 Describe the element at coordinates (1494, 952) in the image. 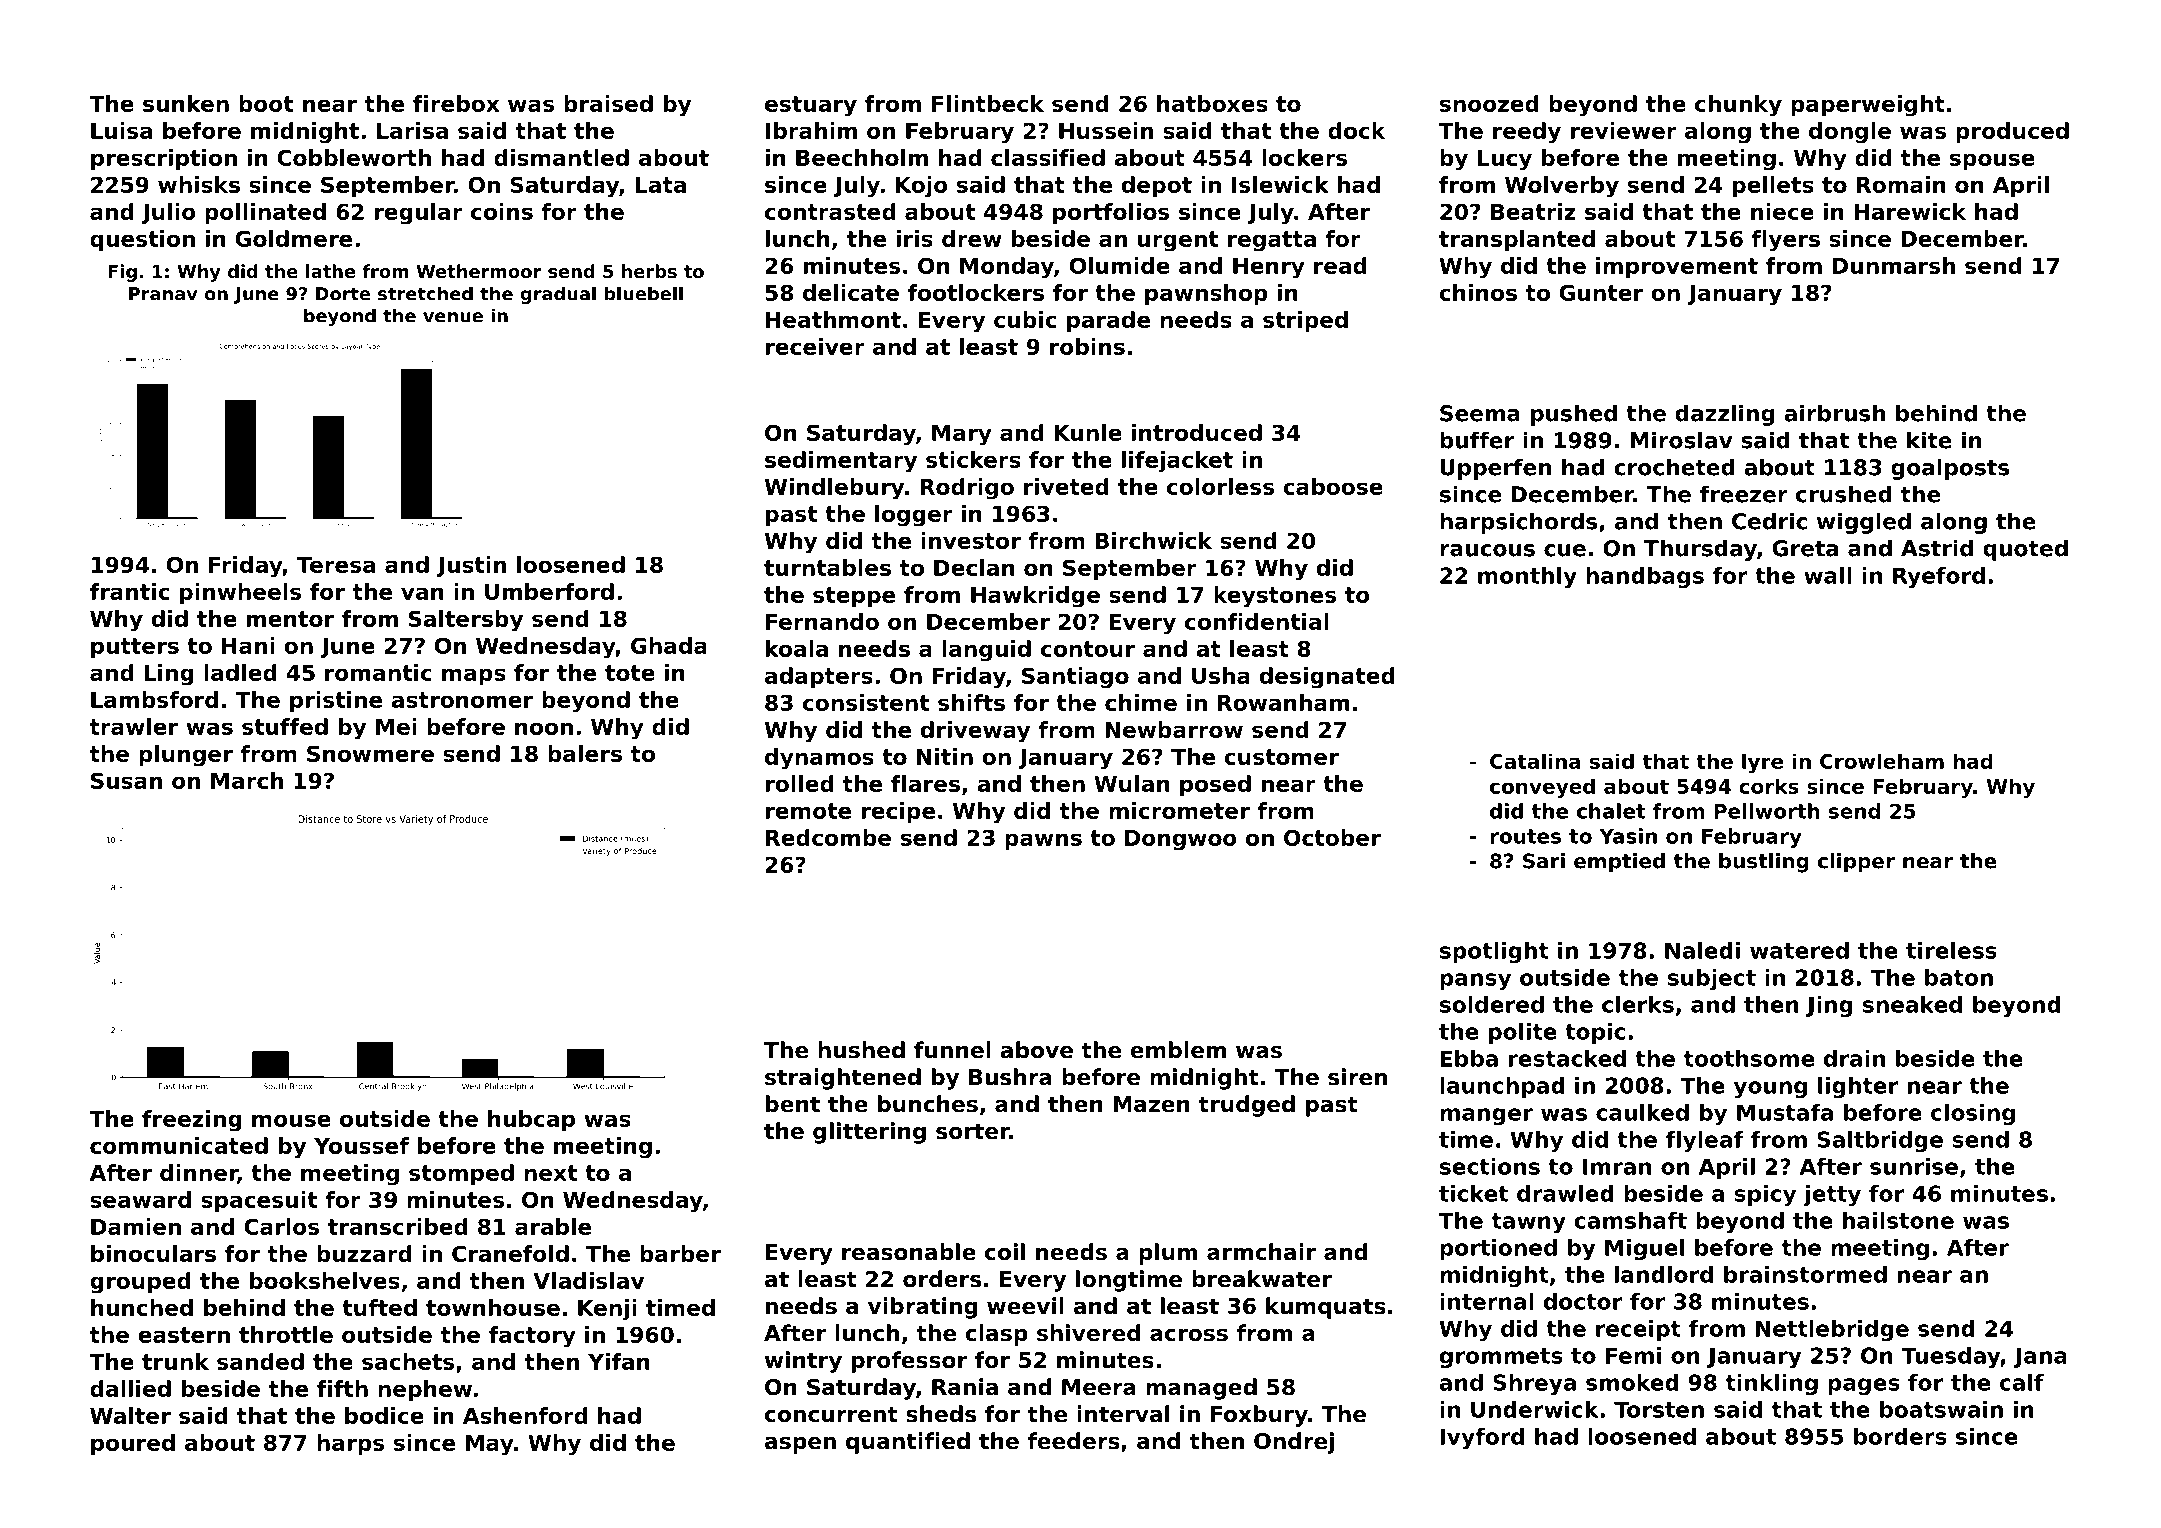

I see `spotlight` at that location.
